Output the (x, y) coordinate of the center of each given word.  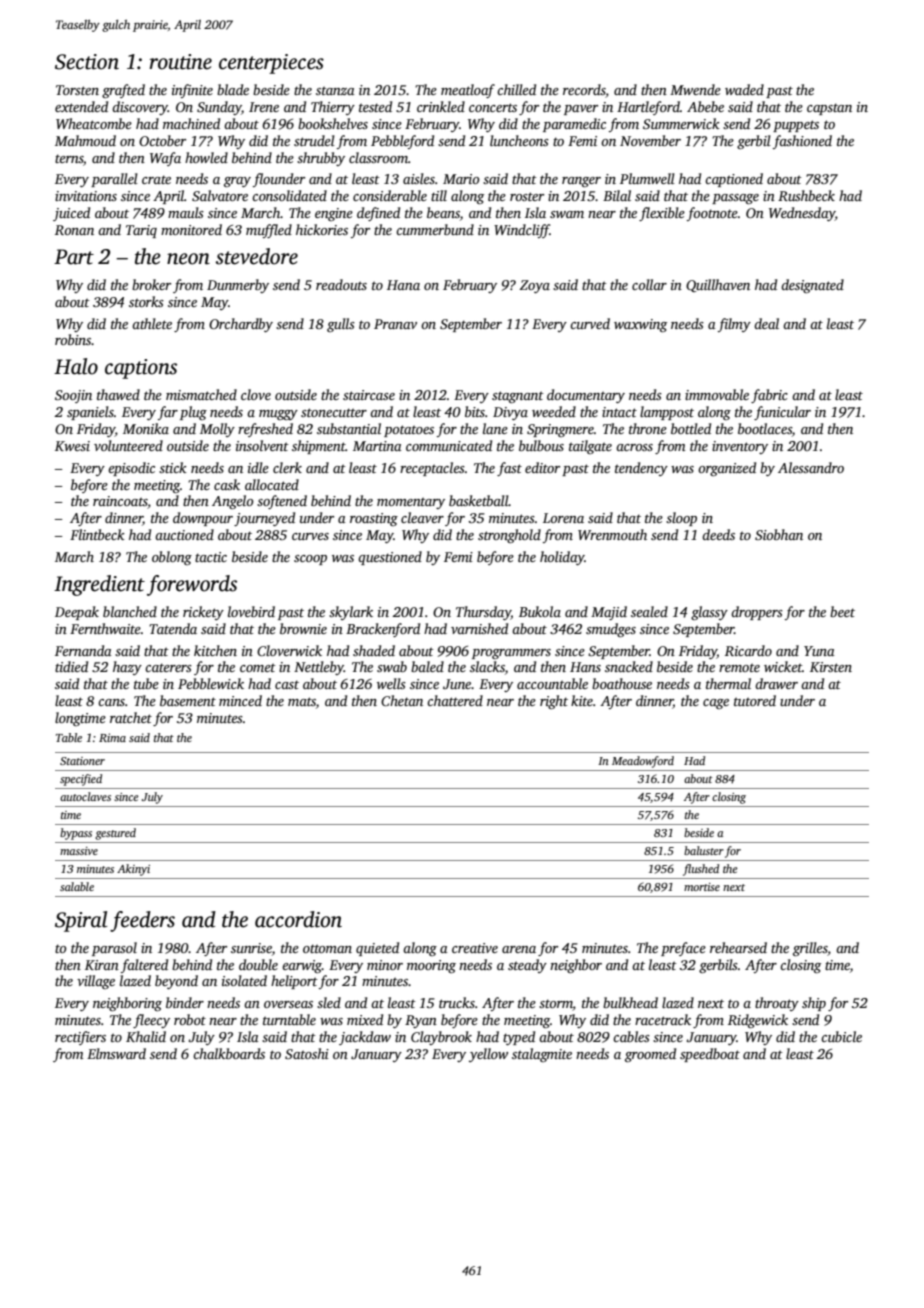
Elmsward (116, 1053)
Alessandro (811, 467)
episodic (131, 469)
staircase (369, 395)
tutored (755, 700)
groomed (650, 1055)
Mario (461, 179)
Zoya (534, 286)
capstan (829, 109)
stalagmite (542, 1055)
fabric (769, 396)
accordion (298, 919)
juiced (71, 214)
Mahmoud (85, 140)
